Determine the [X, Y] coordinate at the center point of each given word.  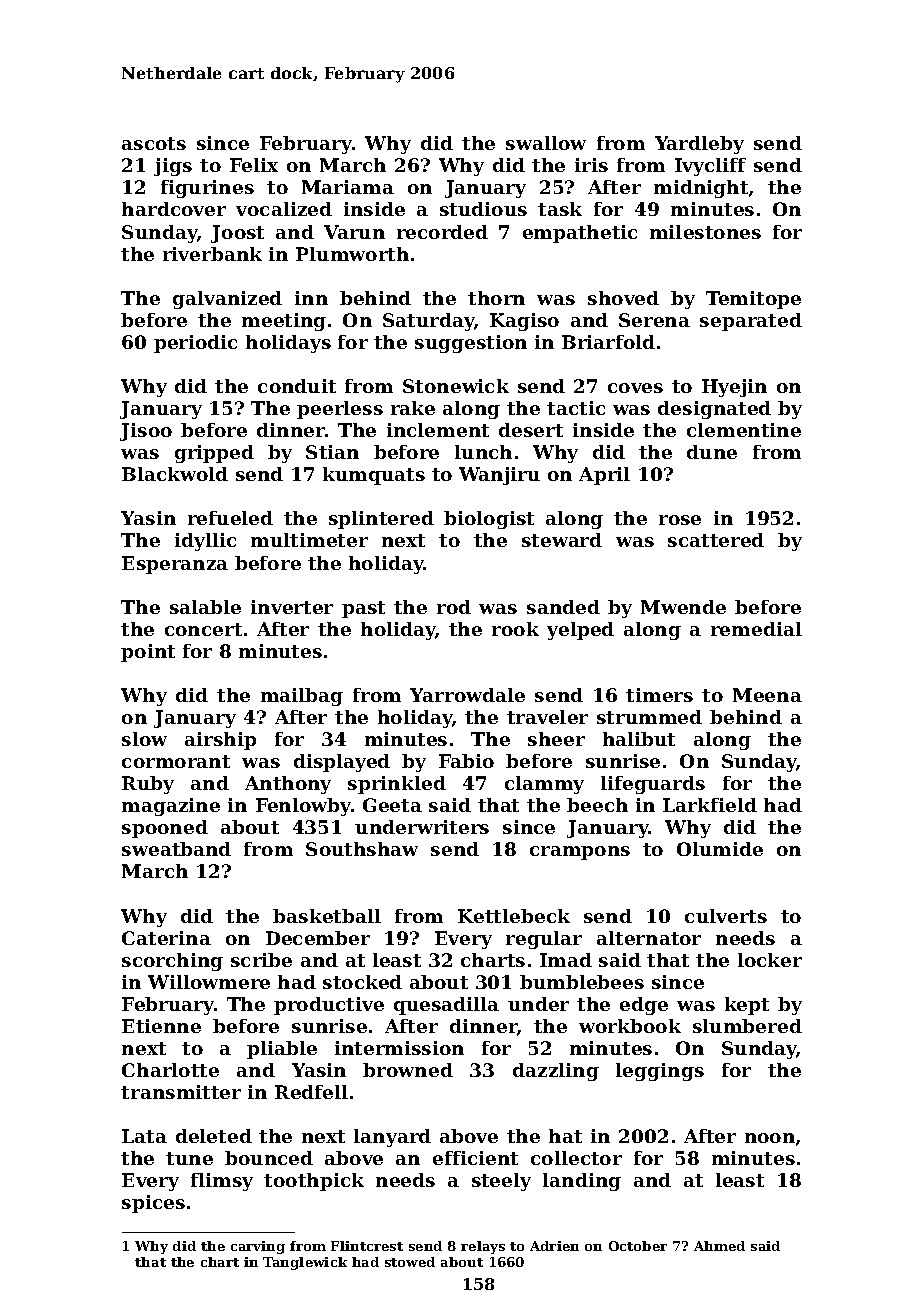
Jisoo [146, 432]
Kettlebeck [514, 916]
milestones [705, 232]
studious [483, 209]
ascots [154, 143]
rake [413, 408]
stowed [410, 1262]
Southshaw [362, 849]
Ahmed [719, 1246]
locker [770, 960]
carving [258, 1247]
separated [751, 322]
